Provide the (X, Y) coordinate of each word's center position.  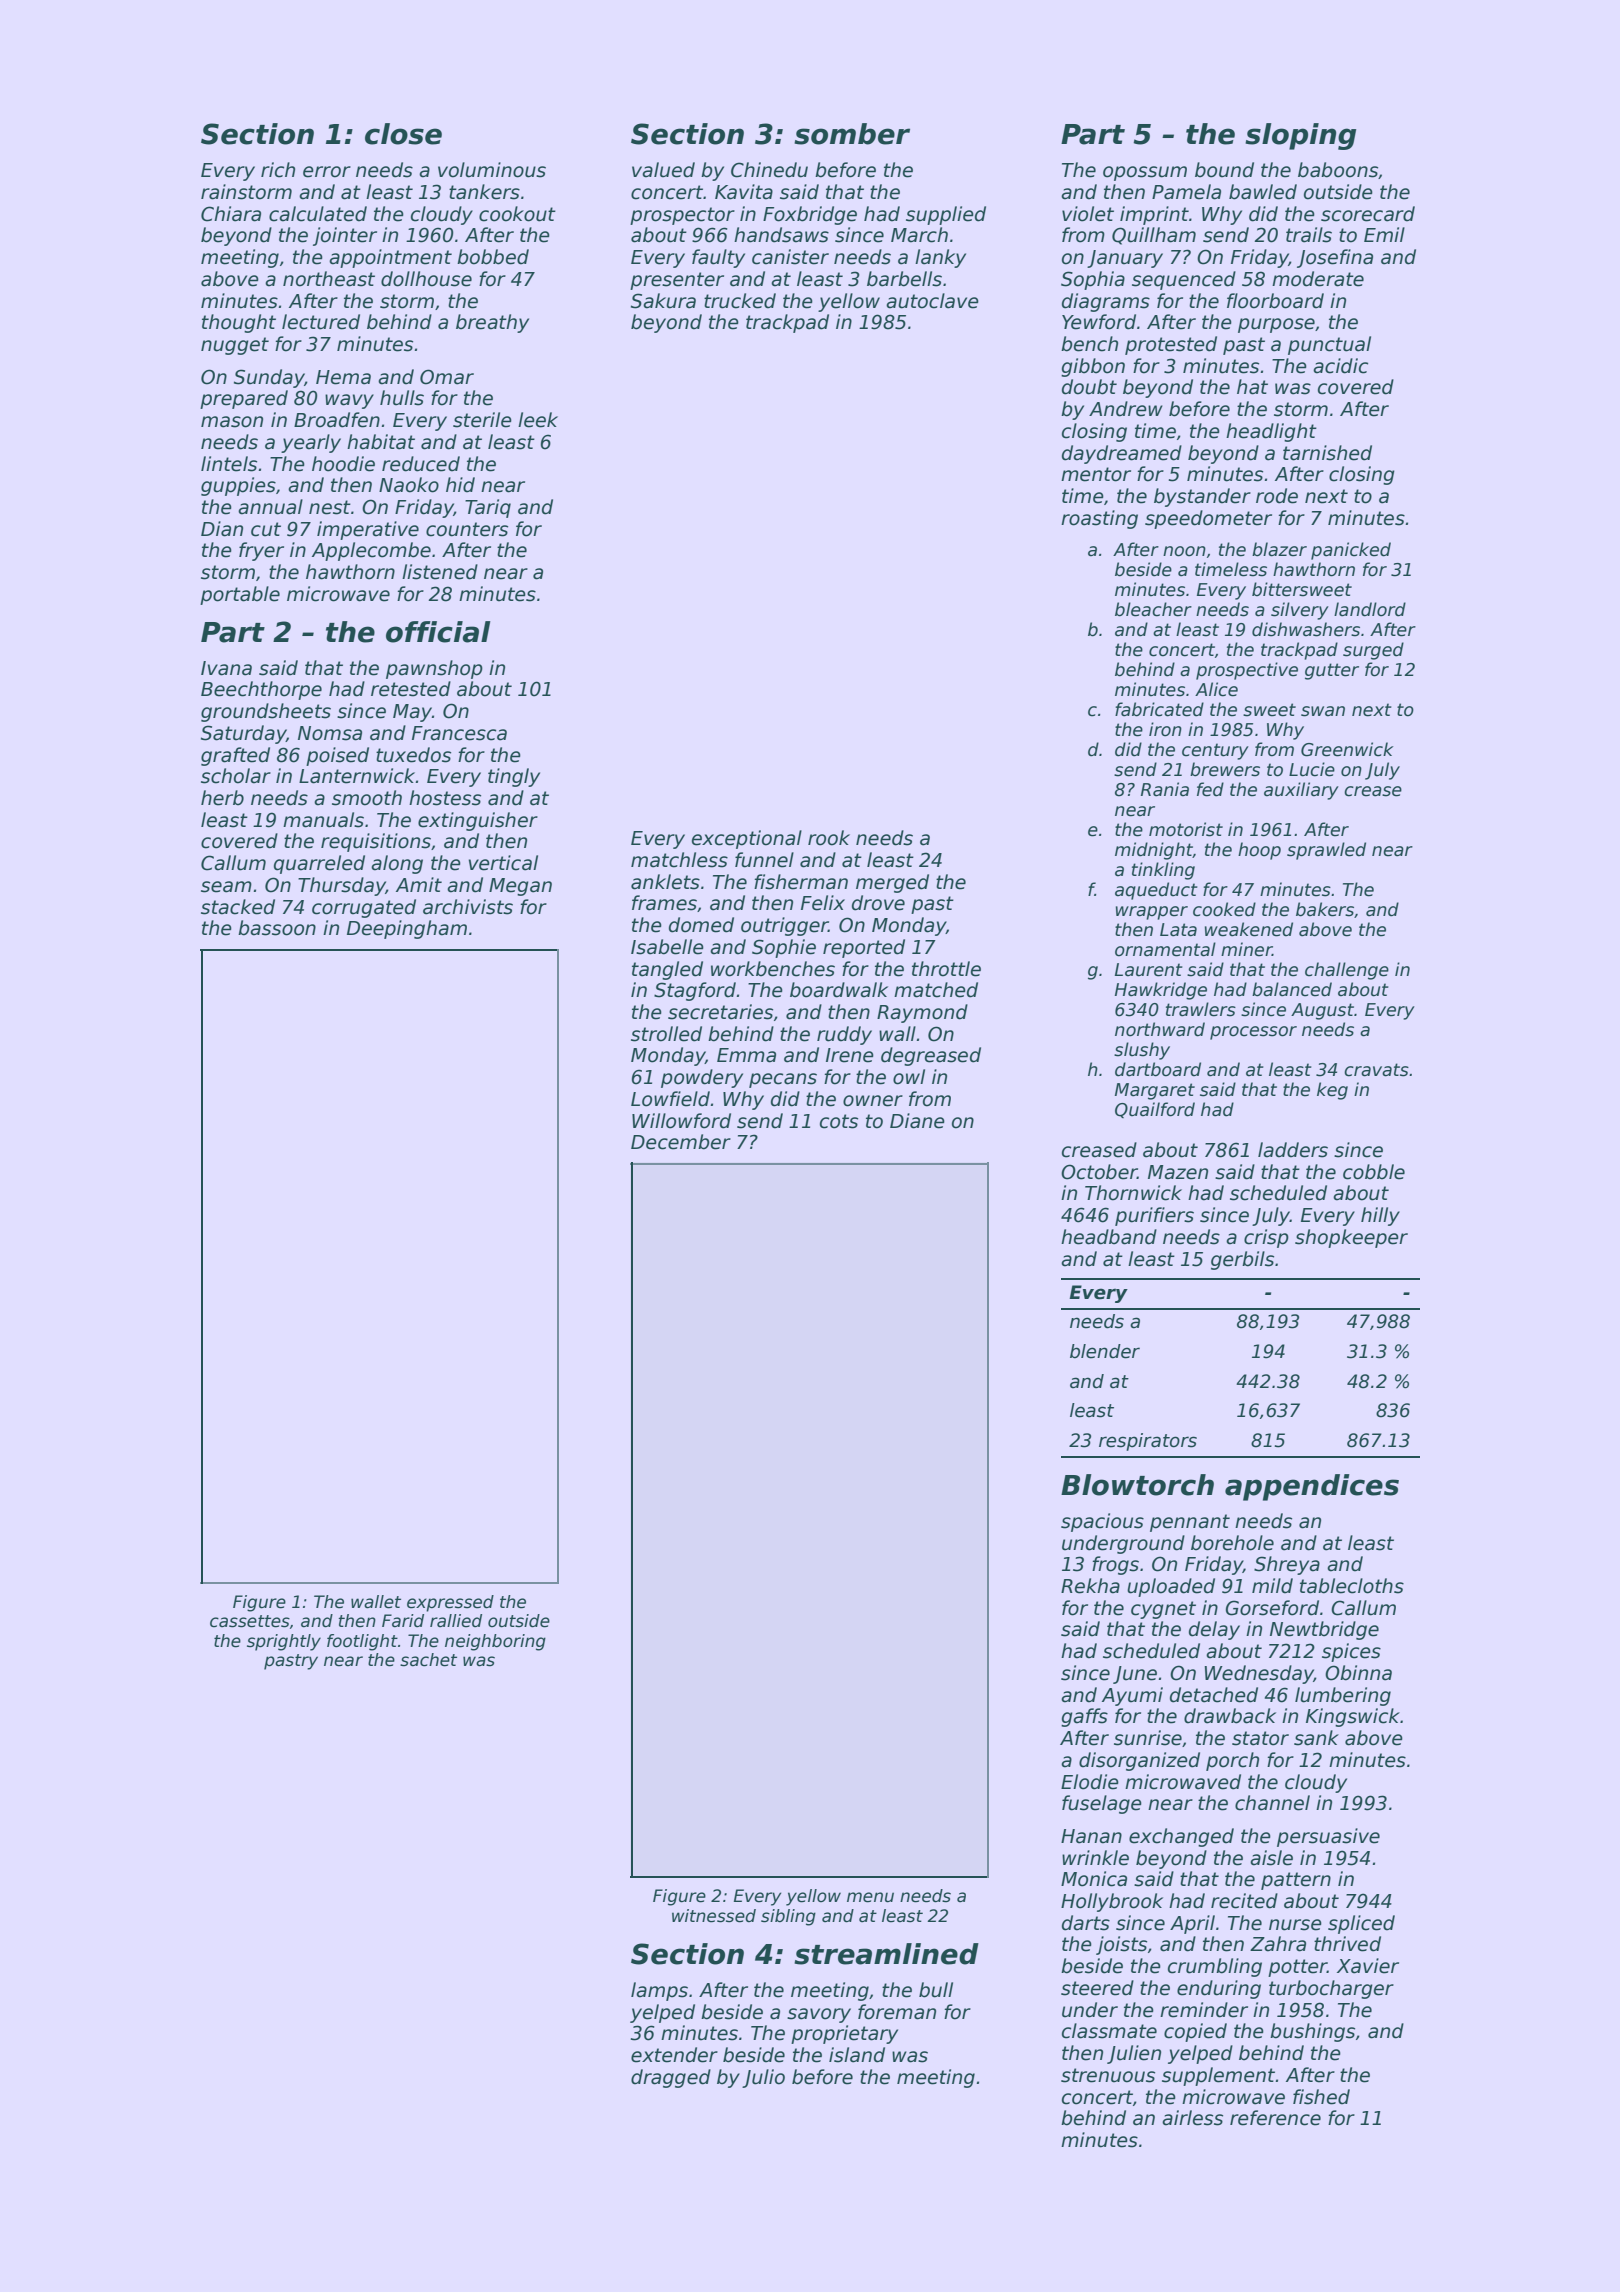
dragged (671, 2078)
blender (1105, 1351)
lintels (229, 464)
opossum (1145, 173)
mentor (1096, 474)
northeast (329, 279)
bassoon (277, 928)
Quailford (1155, 1110)
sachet (428, 1660)
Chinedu (769, 170)
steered (1097, 1988)
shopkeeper (1351, 1238)
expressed (450, 1603)
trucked (740, 301)
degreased (931, 1056)
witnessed (714, 1916)
